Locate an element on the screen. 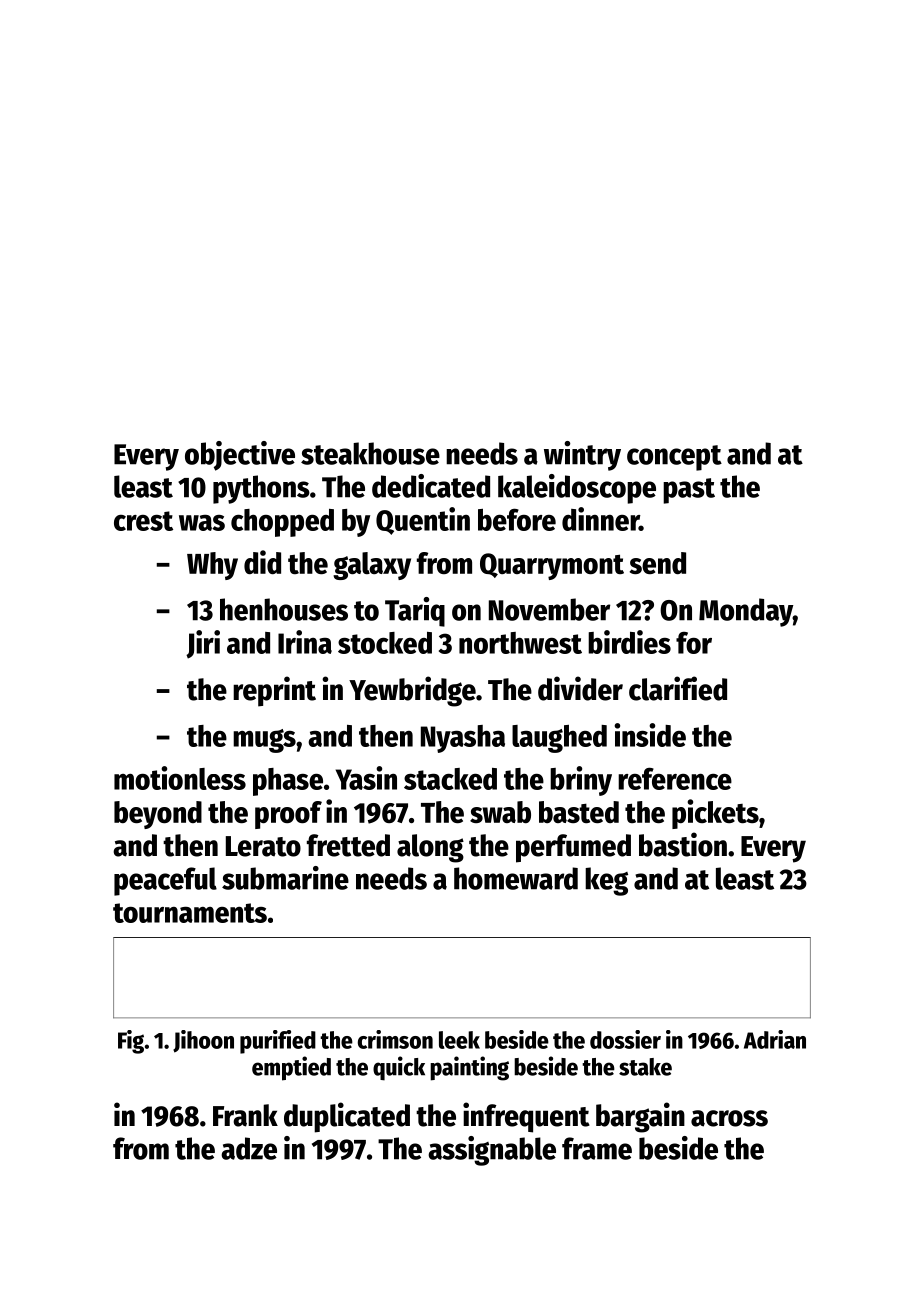 Image resolution: width=924 pixels, height=1311 pixels. Yewbridge is located at coordinates (412, 691).
